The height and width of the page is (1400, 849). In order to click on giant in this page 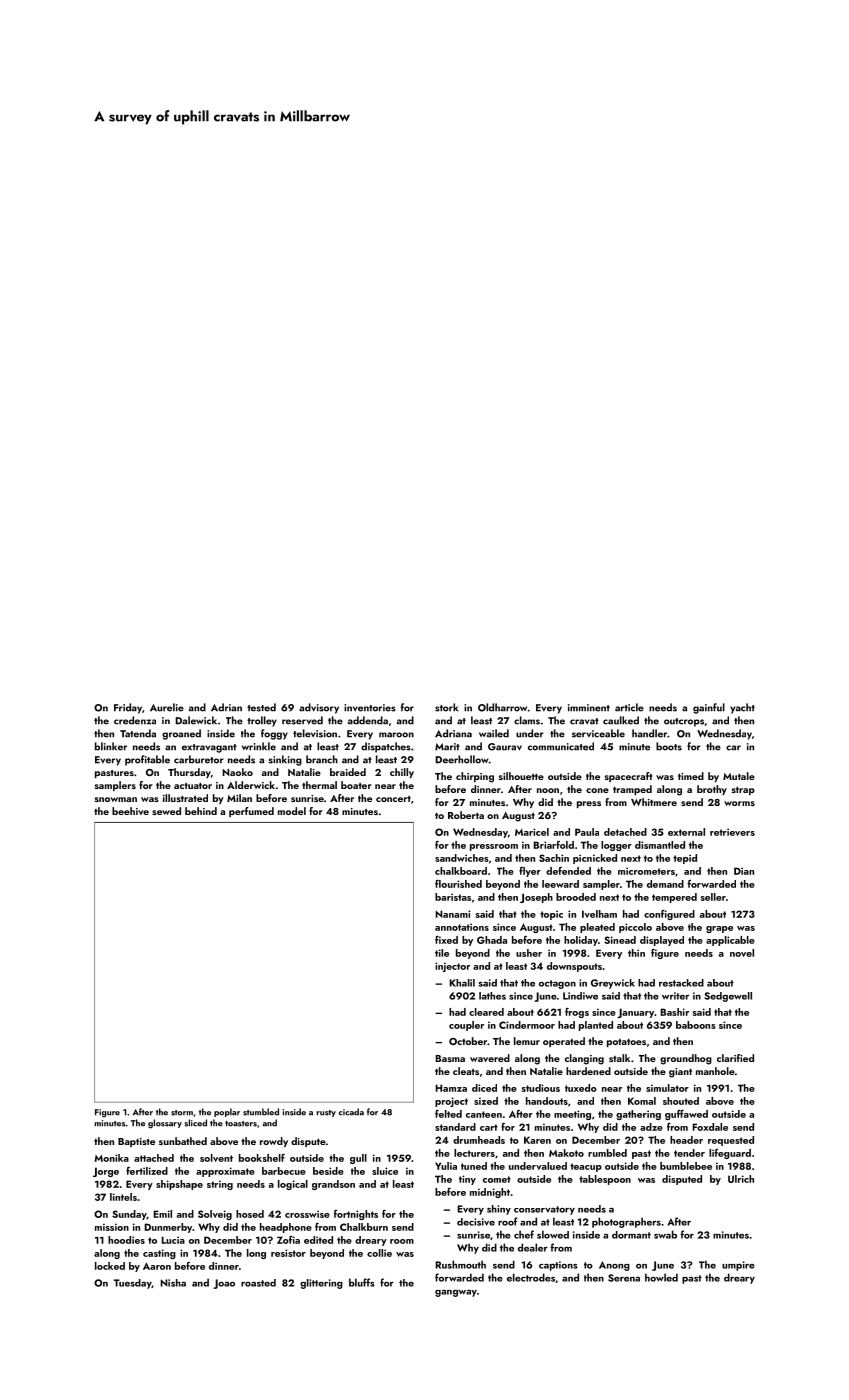, I will do `click(680, 1073)`.
